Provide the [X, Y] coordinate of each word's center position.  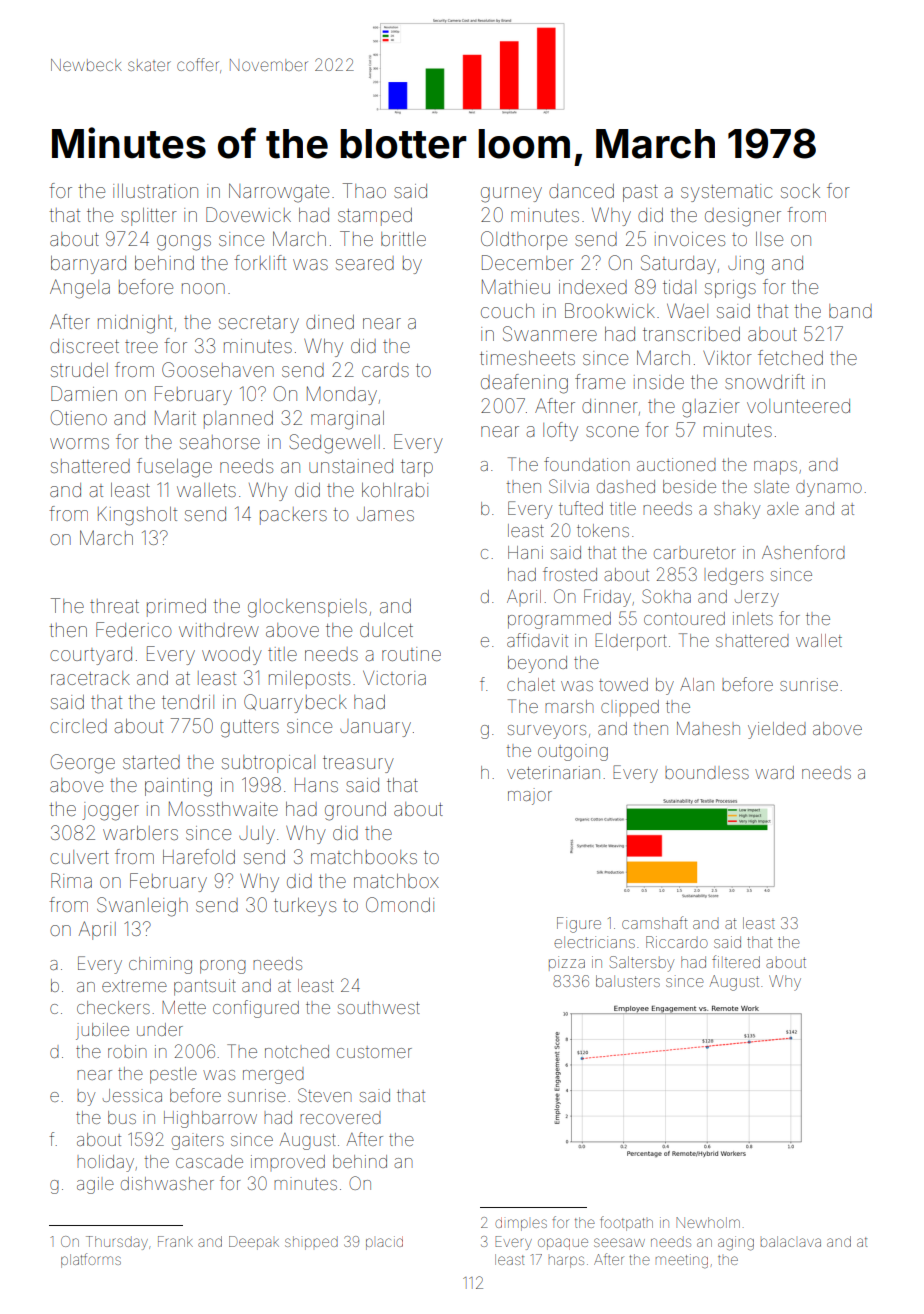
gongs [184, 243]
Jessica [132, 1095]
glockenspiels [307, 608]
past [640, 193]
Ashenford [803, 552]
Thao [364, 190]
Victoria [394, 678]
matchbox [396, 881]
